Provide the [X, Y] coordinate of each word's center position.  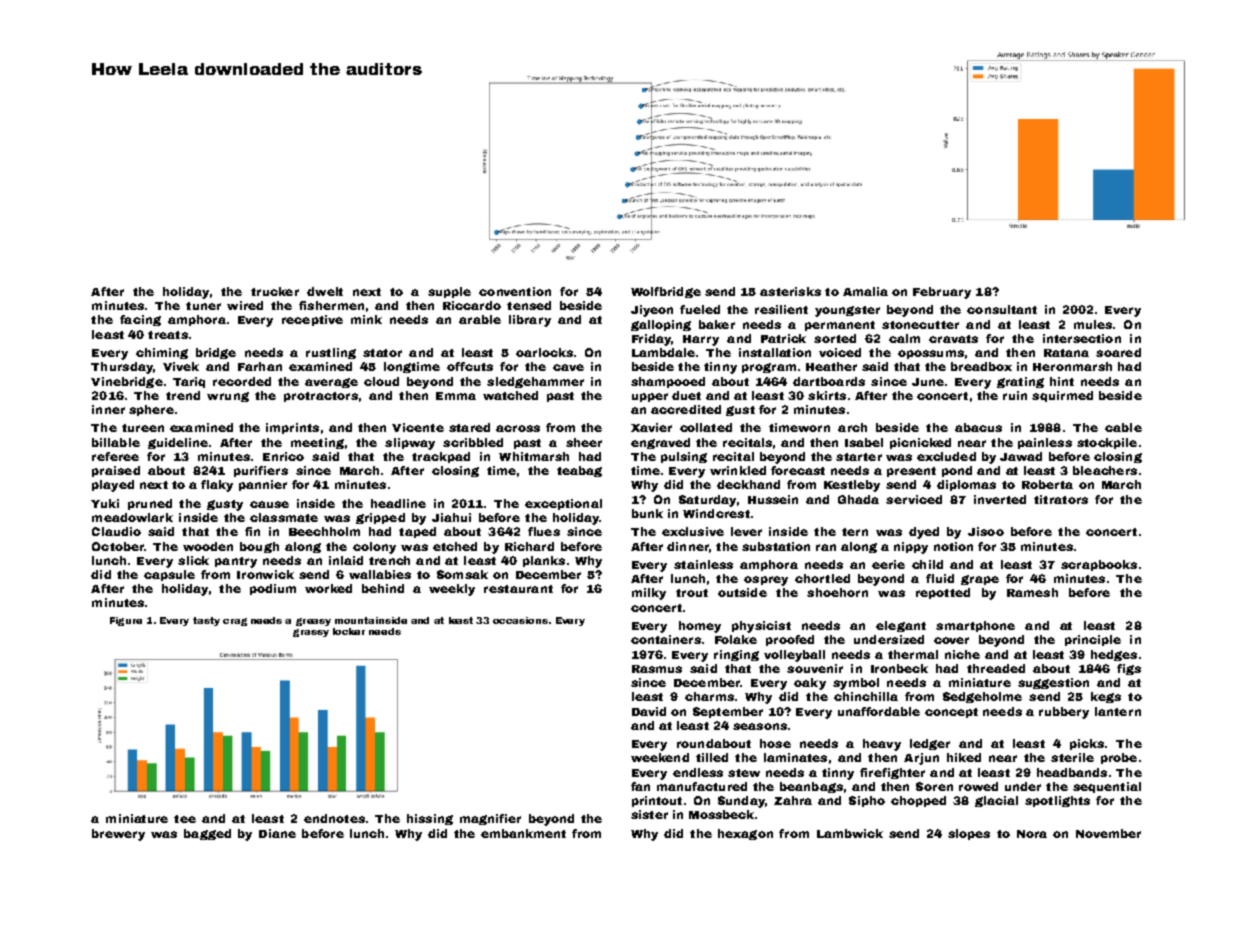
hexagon [745, 834]
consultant [1002, 309]
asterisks [790, 291]
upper [650, 397]
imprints [292, 428]
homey [700, 627]
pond [957, 471]
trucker [275, 291]
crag [235, 622]
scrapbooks [1099, 565]
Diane [277, 833]
